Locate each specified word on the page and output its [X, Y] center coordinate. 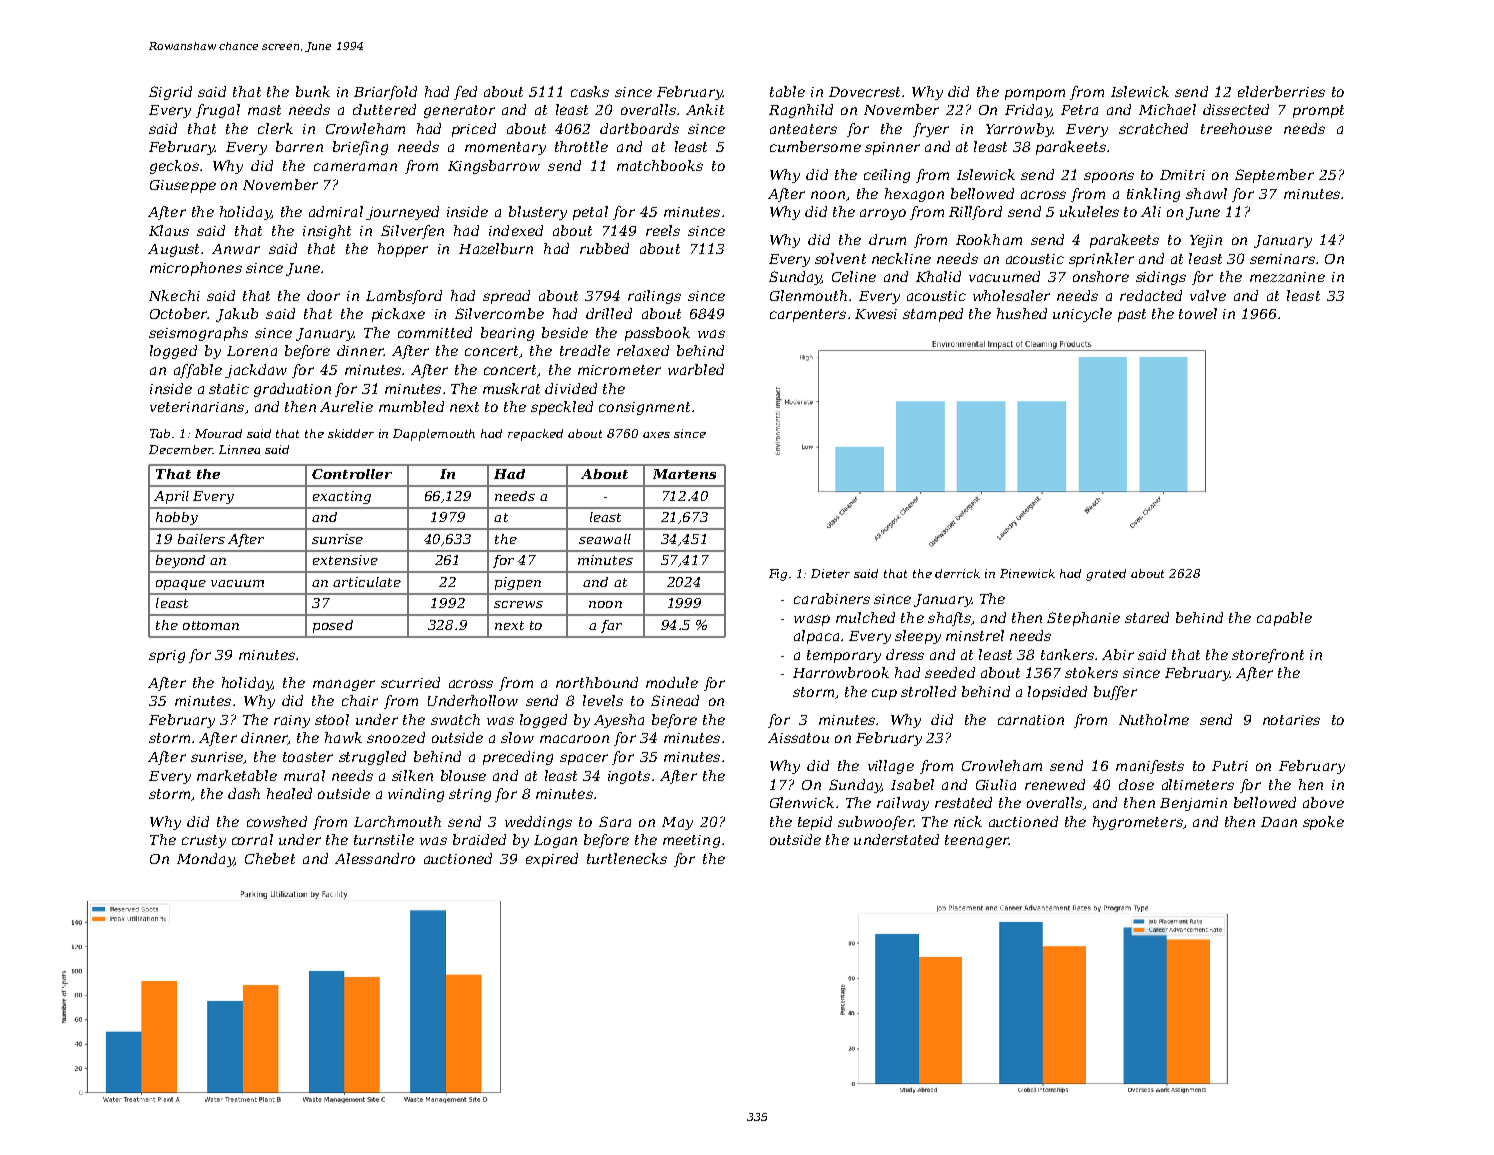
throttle [581, 146]
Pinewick [1027, 573]
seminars [1282, 259]
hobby [177, 518]
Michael [1167, 109]
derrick [957, 573]
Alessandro [375, 858]
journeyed [402, 213]
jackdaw [256, 371]
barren [299, 146]
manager [344, 685]
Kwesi [876, 314]
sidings [1161, 278]
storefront [1268, 656]
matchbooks [660, 165]
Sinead [675, 700]
